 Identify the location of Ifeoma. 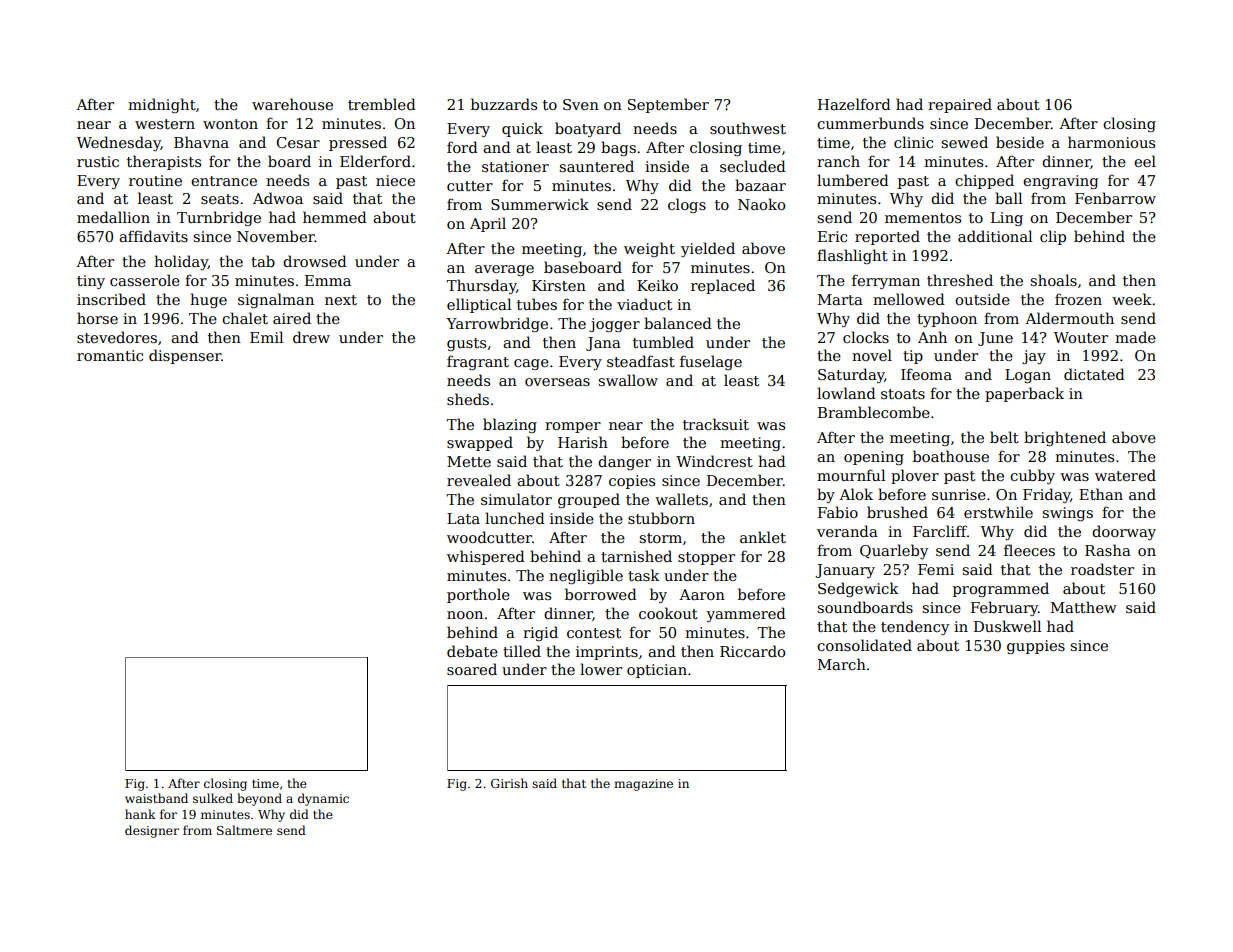
(926, 374).
